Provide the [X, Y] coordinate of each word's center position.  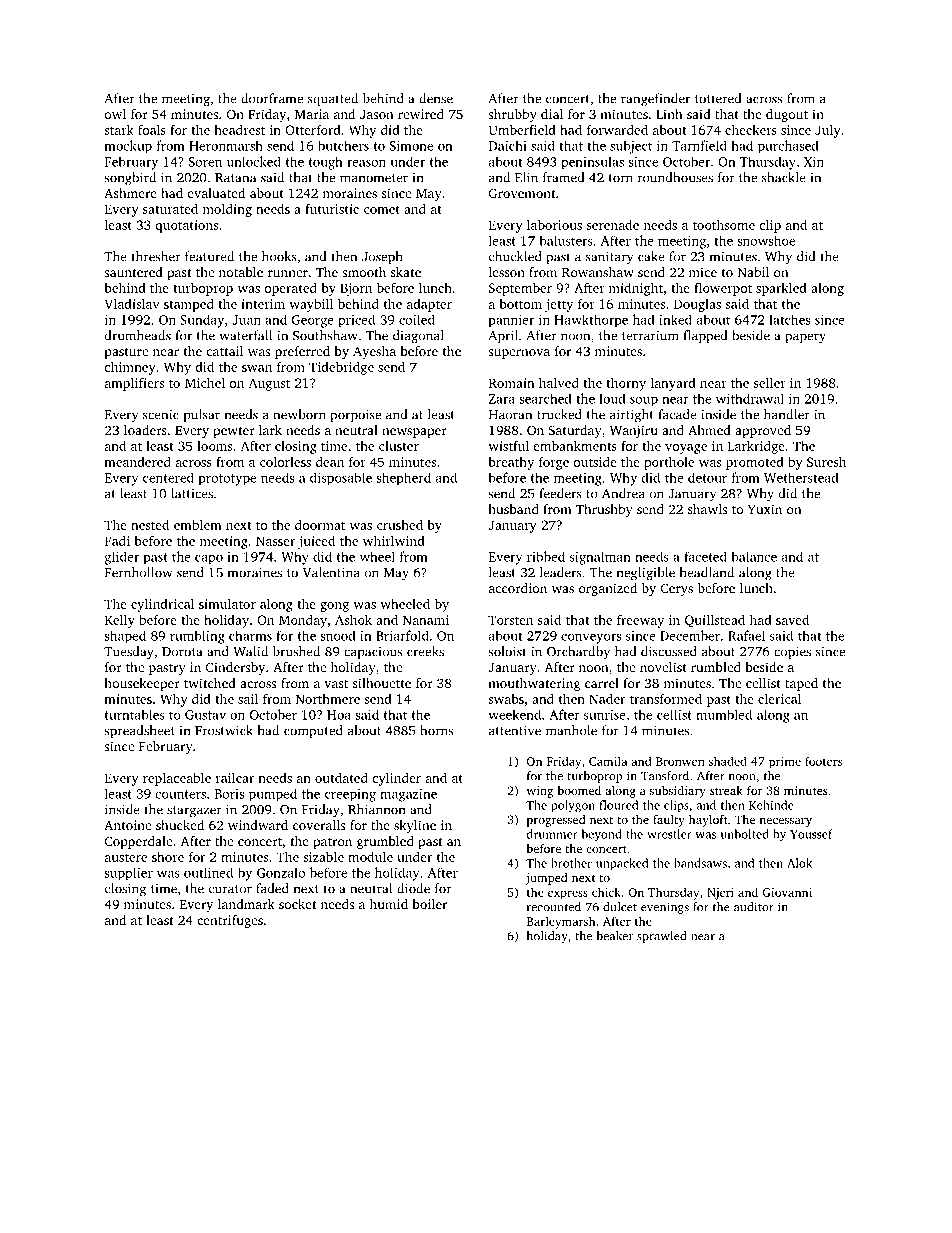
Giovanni [787, 892]
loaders [145, 430]
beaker [614, 936]
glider [122, 558]
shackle [784, 177]
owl [115, 114]
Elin [526, 177]
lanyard [673, 384]
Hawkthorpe [591, 320]
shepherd [403, 479]
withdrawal [750, 398]
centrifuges [230, 921]
